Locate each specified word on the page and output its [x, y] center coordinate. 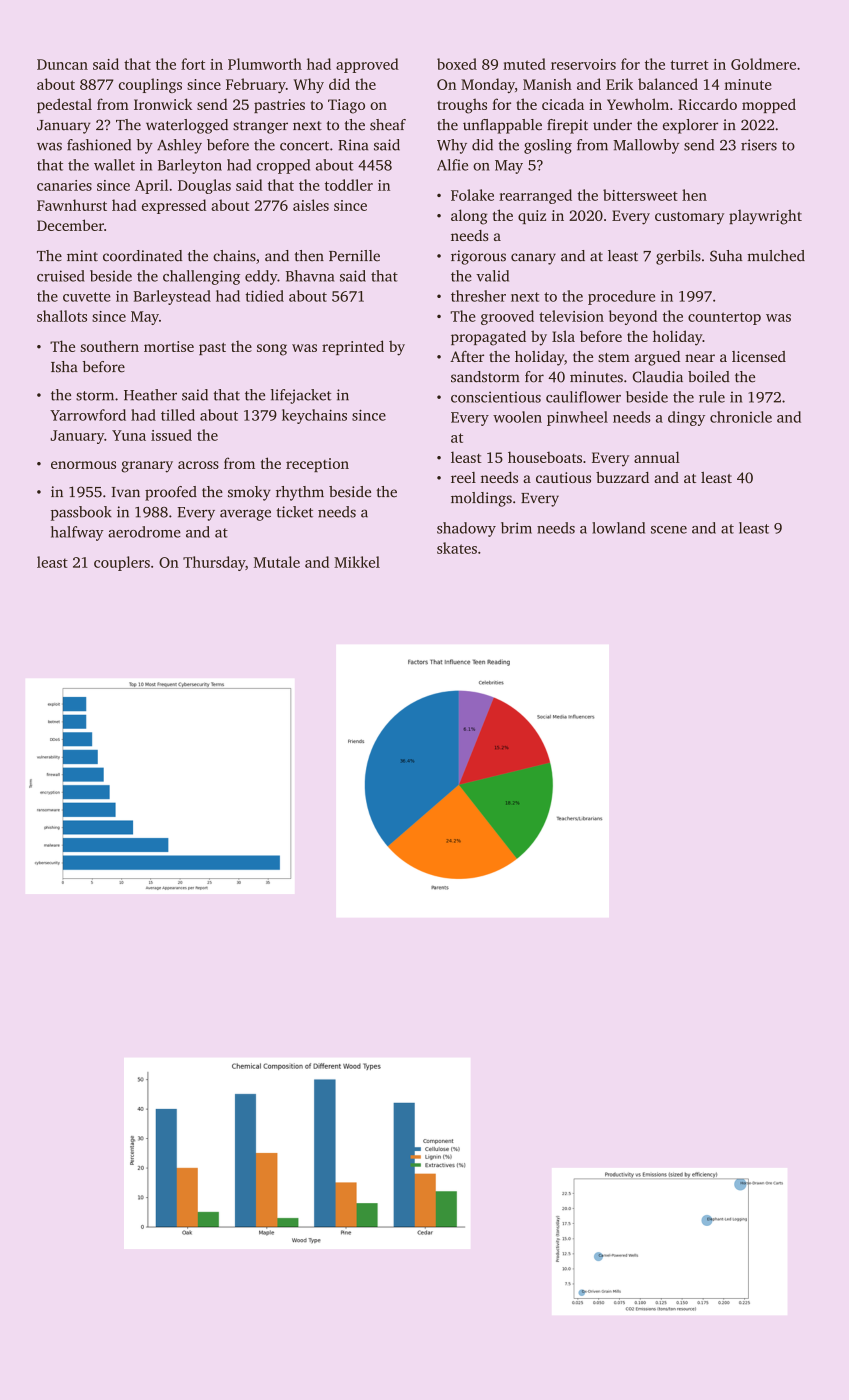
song [272, 350]
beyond [633, 317]
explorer [690, 126]
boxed [457, 64]
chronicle [741, 417]
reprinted [353, 347]
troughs [462, 106]
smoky [249, 493]
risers [759, 145]
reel [463, 477]
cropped [283, 166]
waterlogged [187, 126]
